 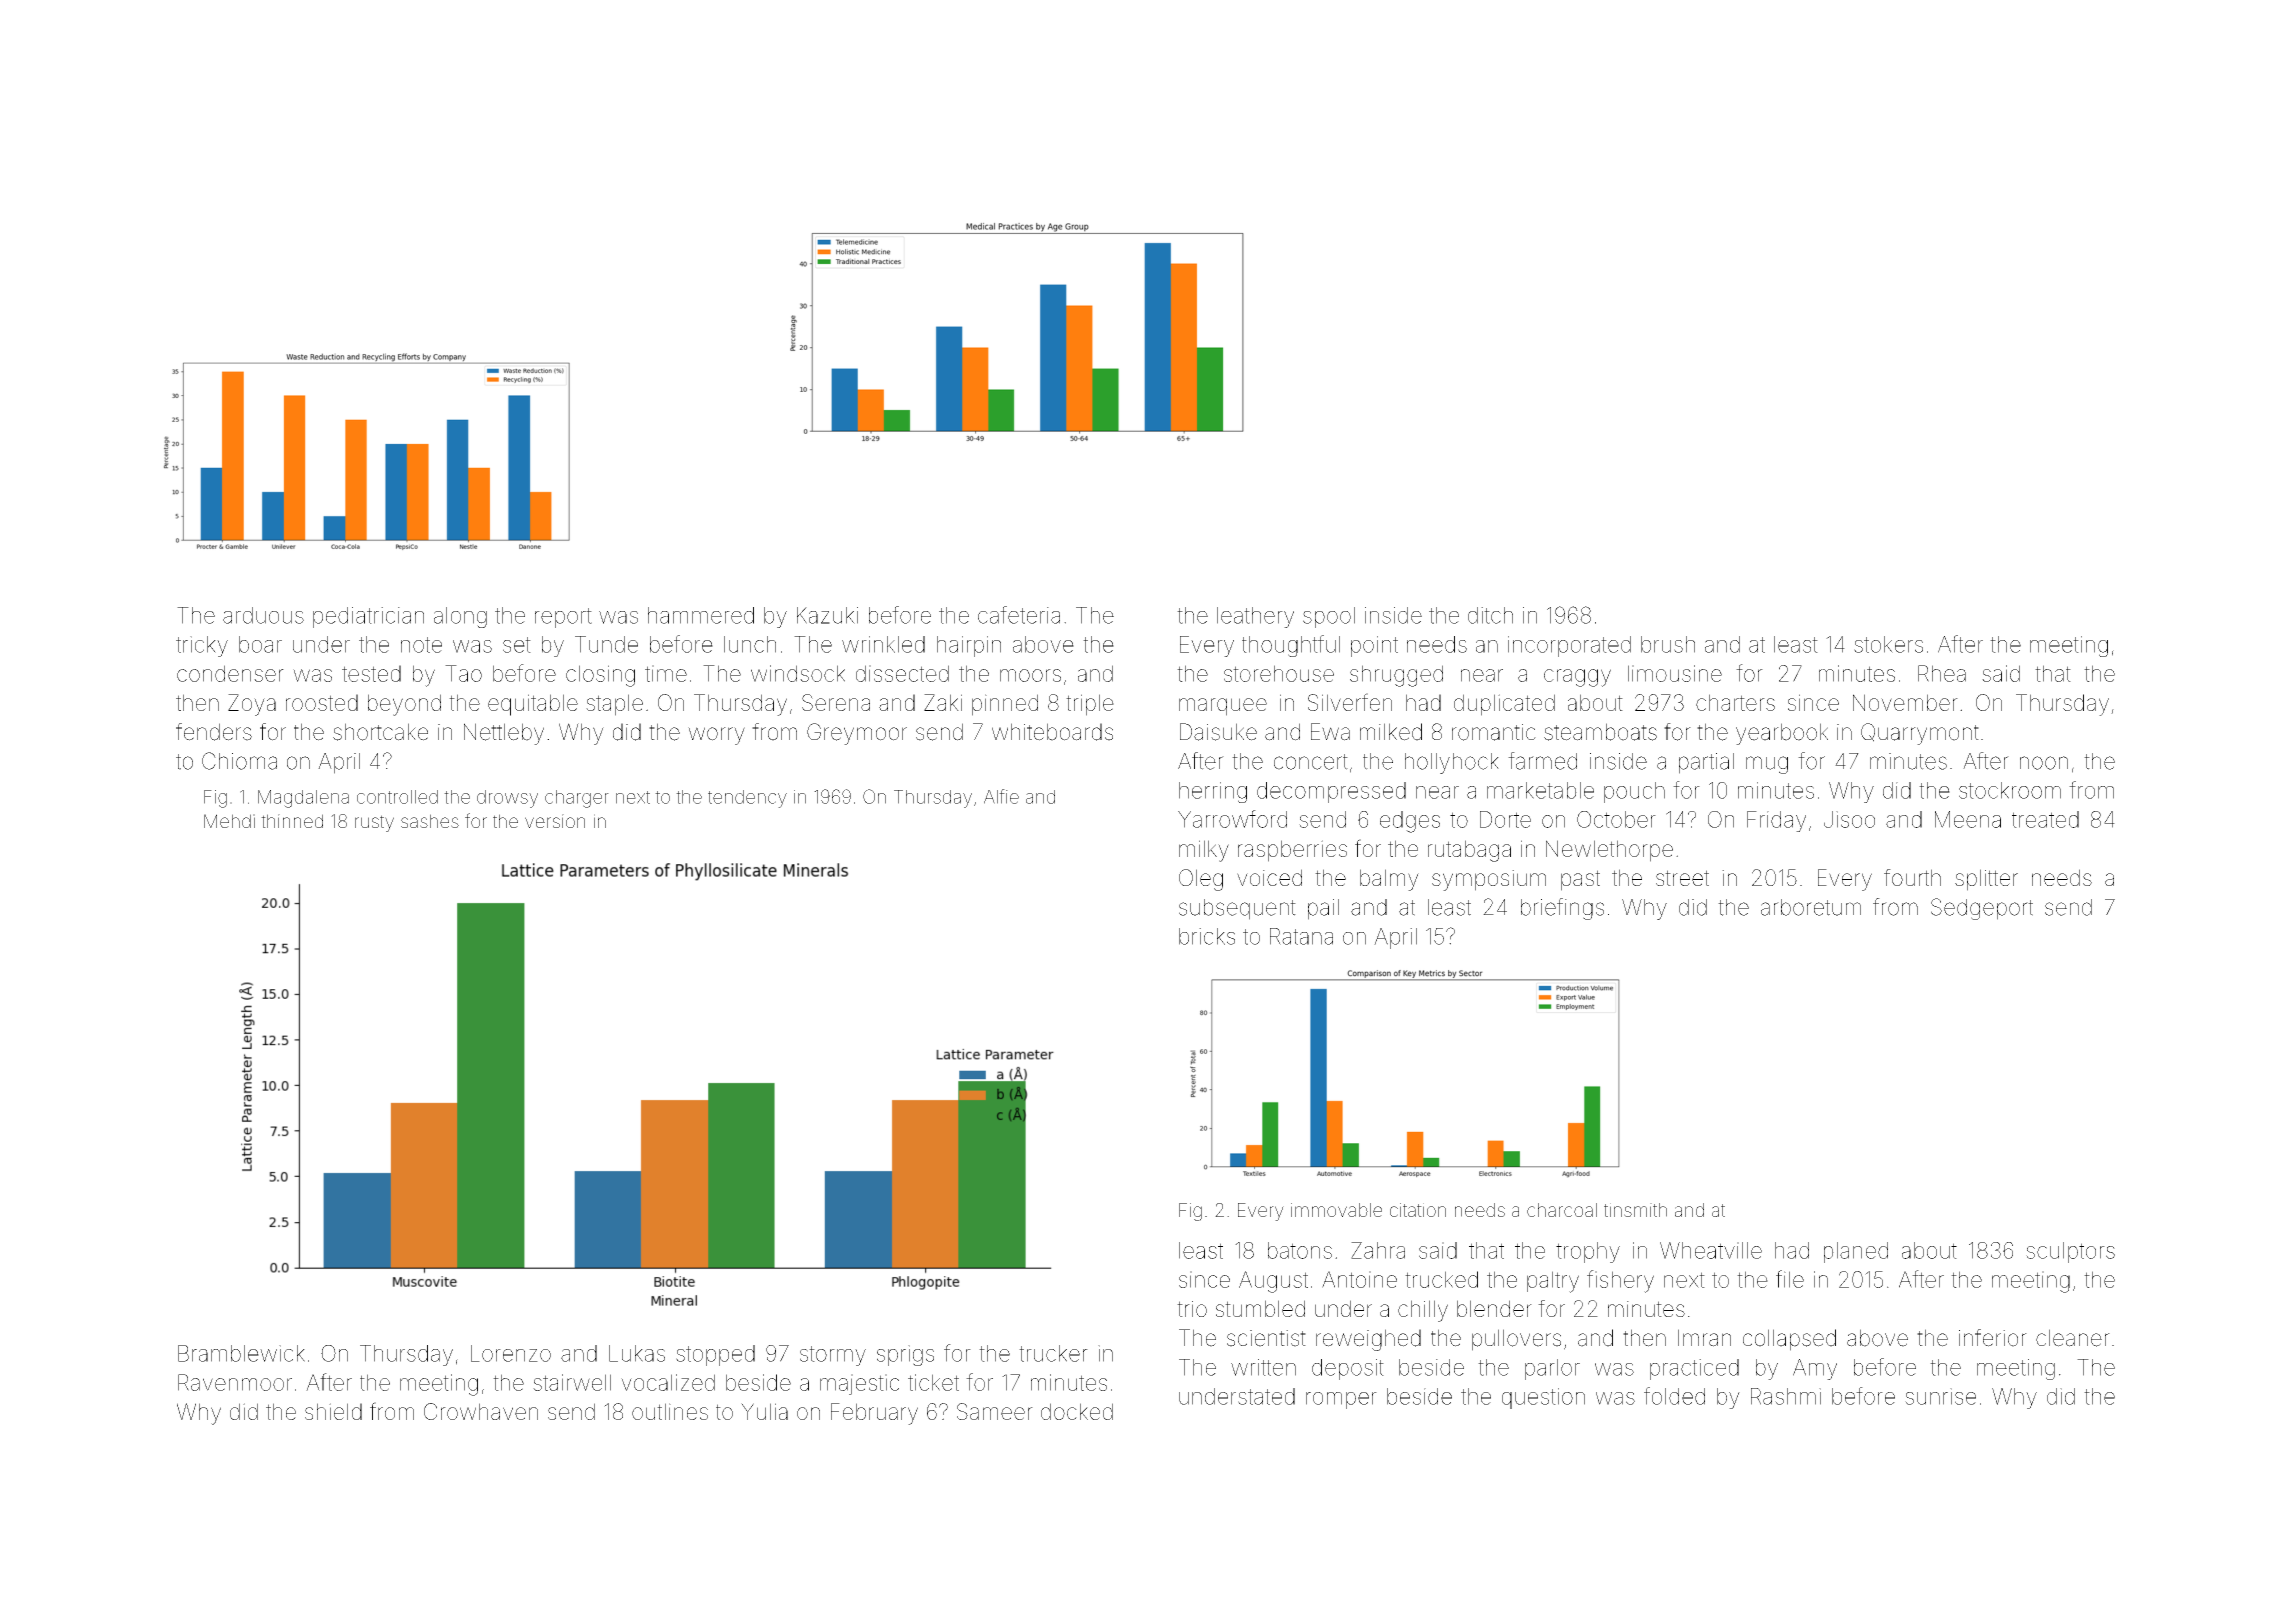 What do you see at coordinates (1577, 678) in the screenshot?
I see `craggy` at bounding box center [1577, 678].
